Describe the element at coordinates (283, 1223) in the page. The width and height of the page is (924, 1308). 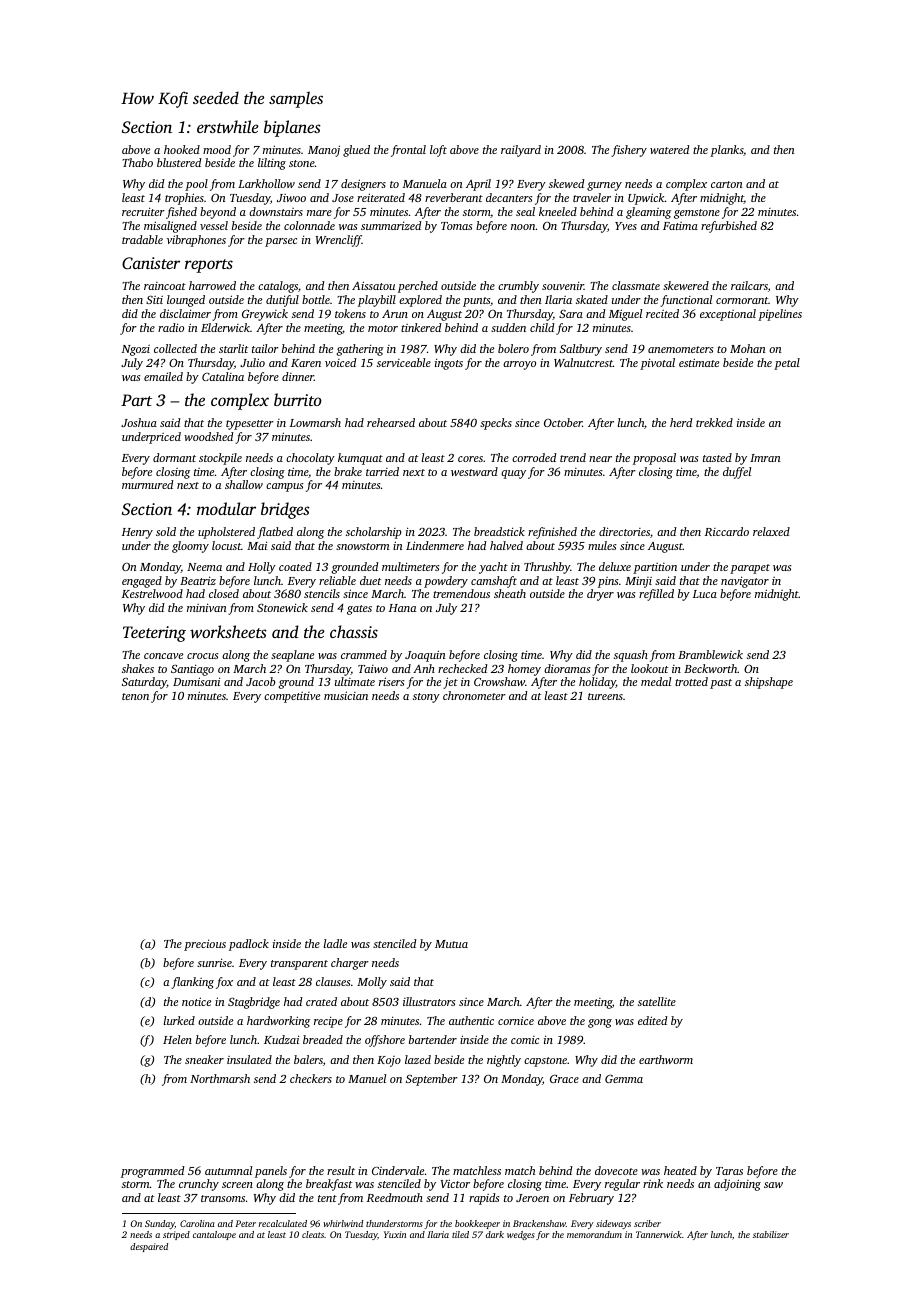
I see `recalculated` at that location.
